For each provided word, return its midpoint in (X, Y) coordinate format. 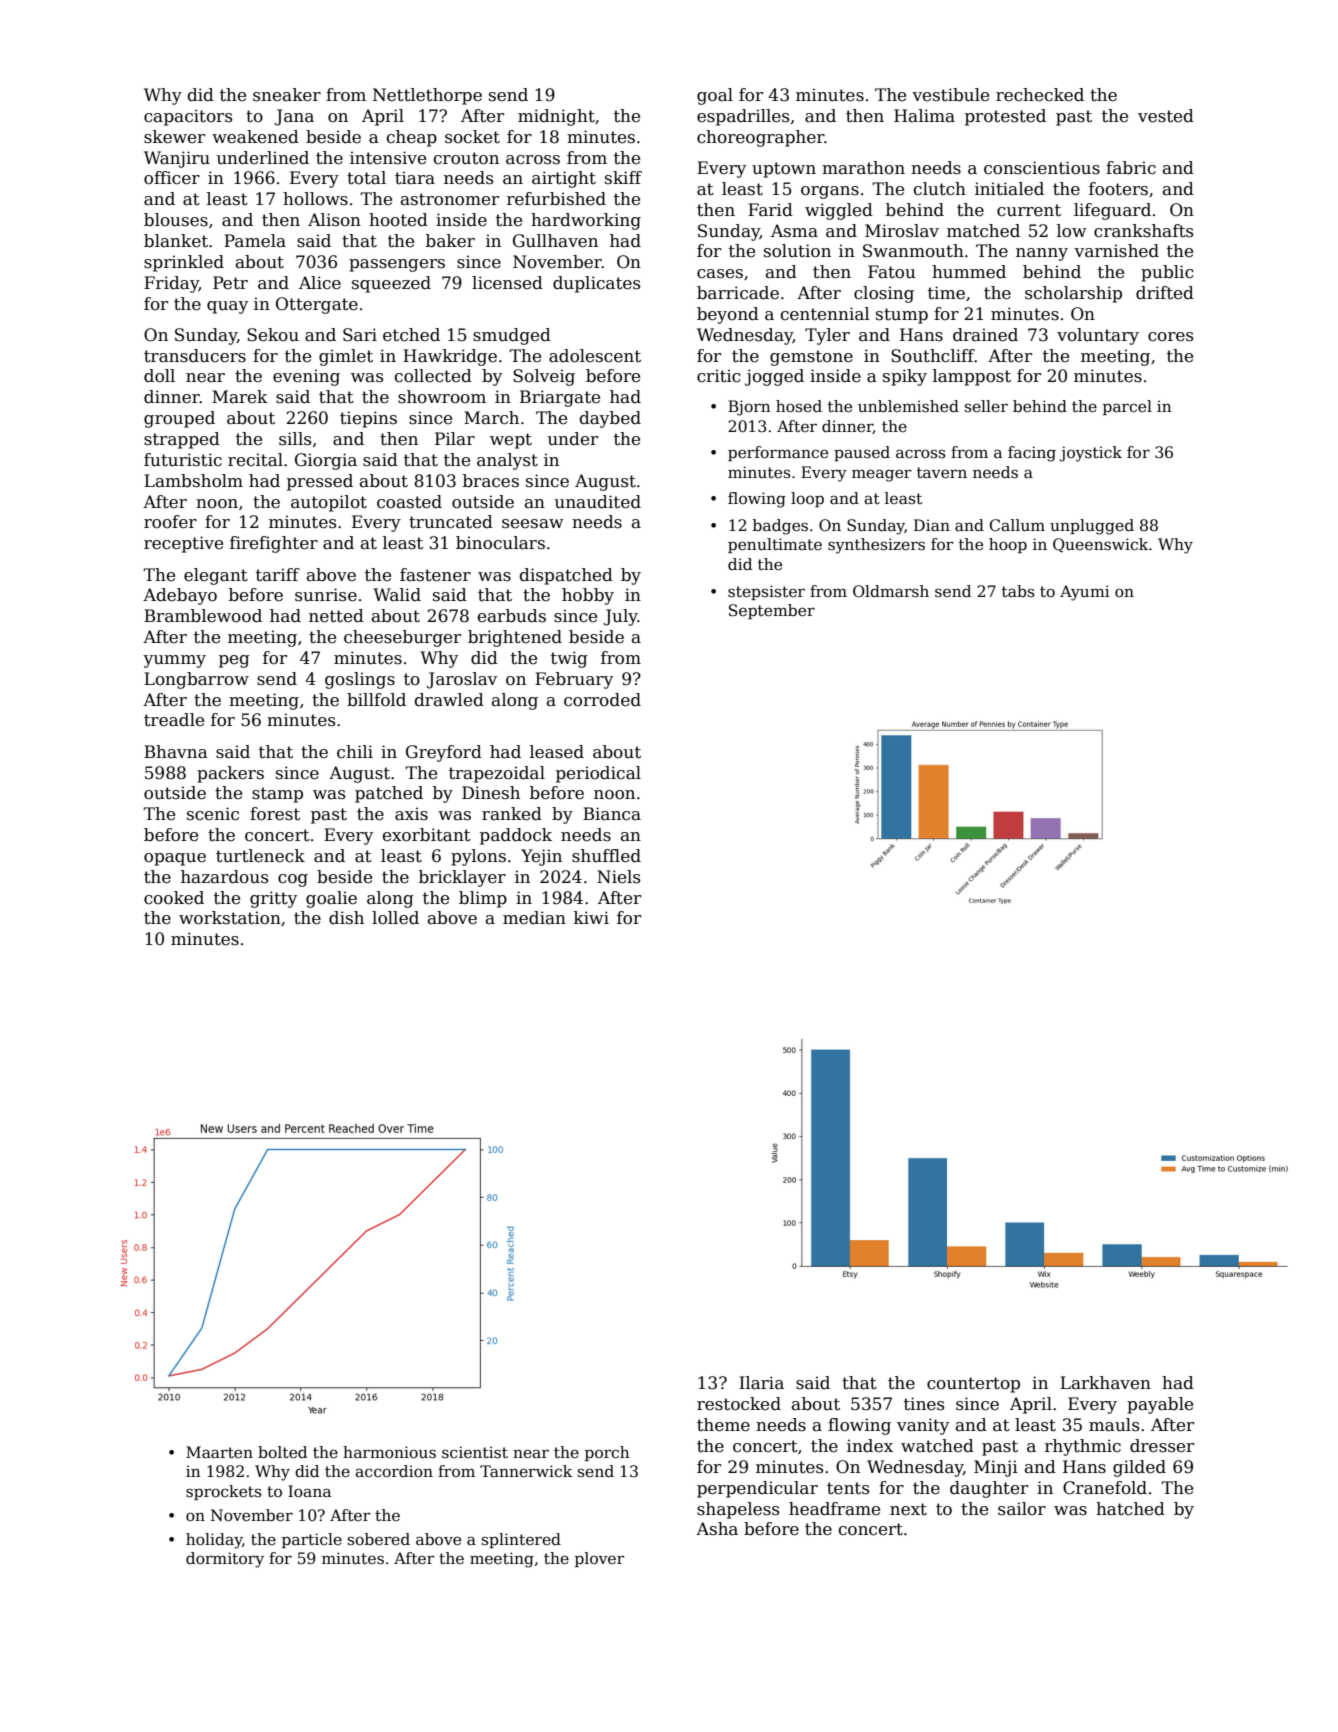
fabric (1131, 168)
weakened (255, 137)
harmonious (389, 1452)
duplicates (596, 284)
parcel (1127, 407)
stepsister (766, 592)
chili (355, 752)
